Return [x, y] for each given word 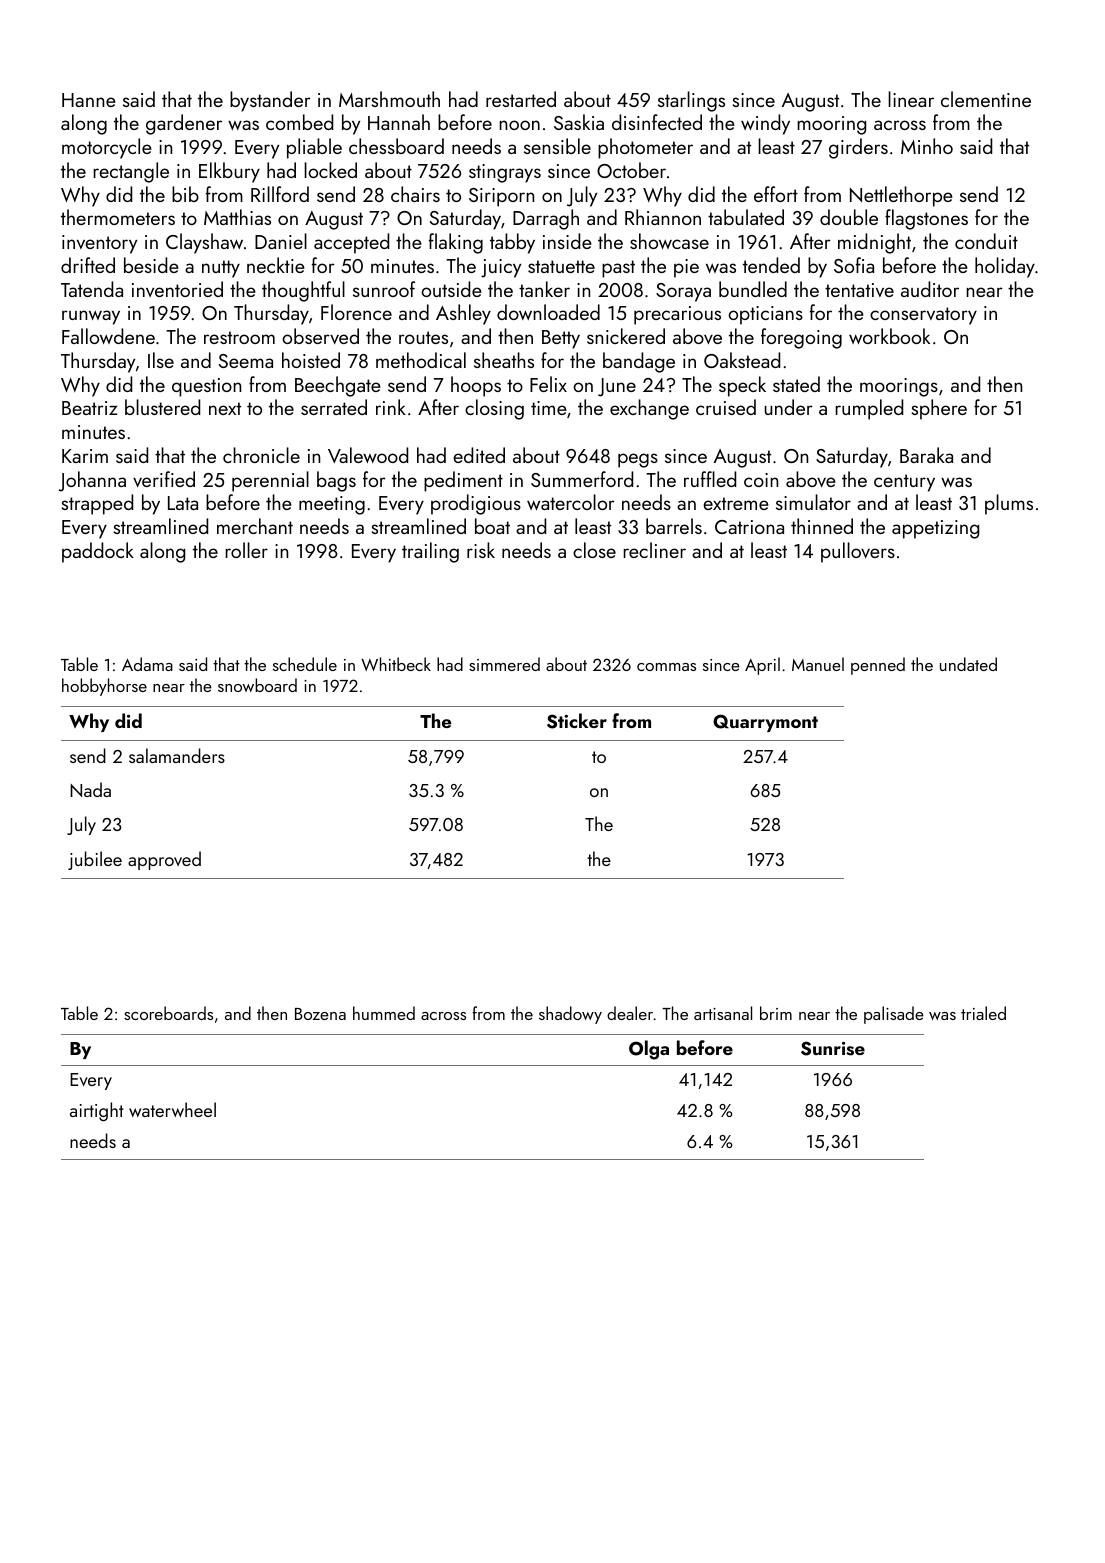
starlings [691, 101]
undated [968, 664]
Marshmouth [389, 99]
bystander [270, 101]
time [549, 408]
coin [761, 480]
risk [481, 550]
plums [1009, 504]
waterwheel [172, 1109]
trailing [430, 552]
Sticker [577, 721]
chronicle [261, 455]
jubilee [95, 860]
